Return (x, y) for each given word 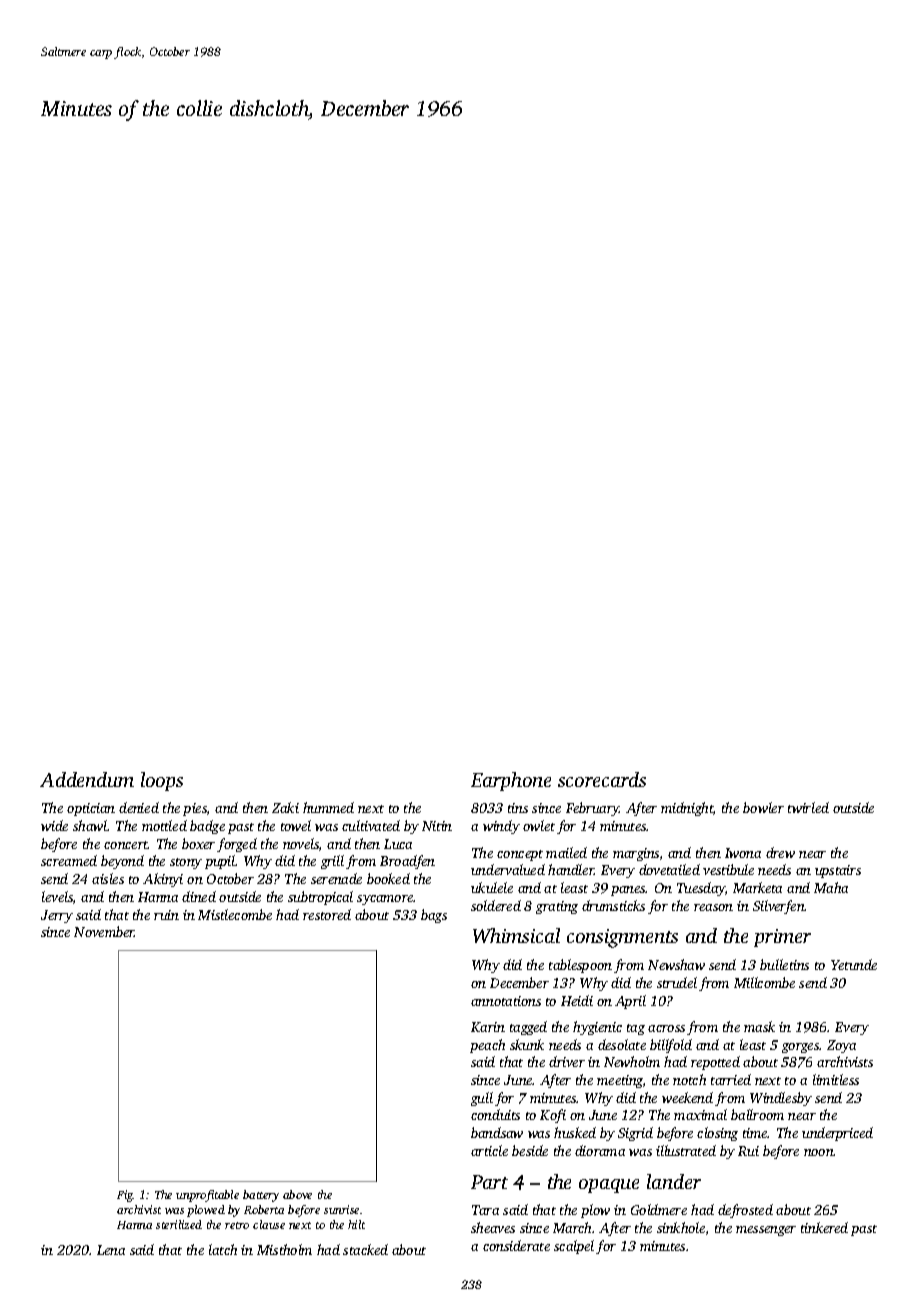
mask (759, 1026)
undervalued (508, 869)
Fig (125, 1196)
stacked (365, 1249)
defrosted (745, 1211)
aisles (108, 878)
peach (487, 1046)
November (104, 931)
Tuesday (701, 889)
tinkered (824, 1227)
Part (489, 1182)
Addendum (87, 779)
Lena (111, 1250)
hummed (328, 807)
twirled (808, 807)
